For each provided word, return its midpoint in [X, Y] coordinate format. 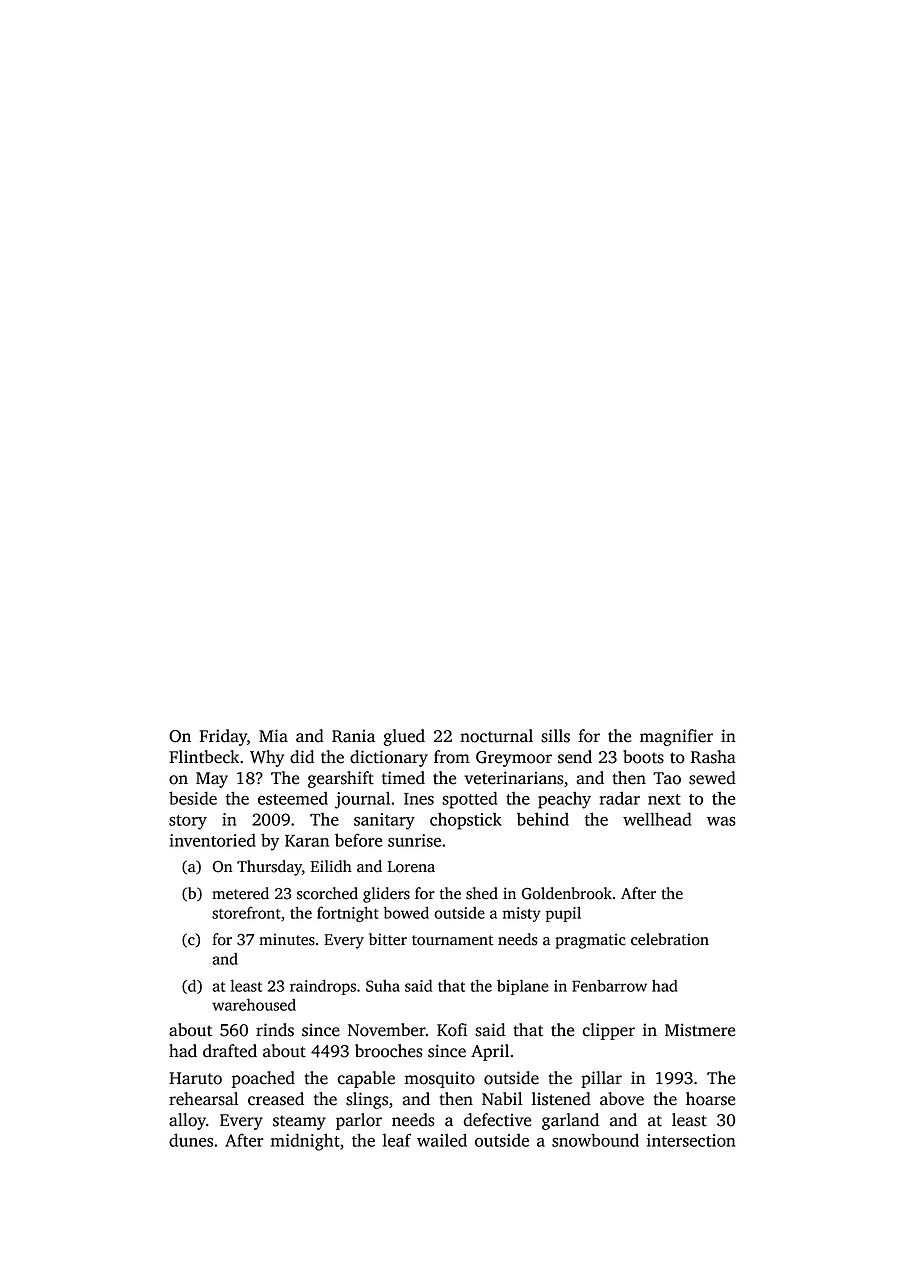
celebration [670, 939]
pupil [563, 914]
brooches [389, 1051]
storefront [246, 912]
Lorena [411, 867]
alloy [187, 1121]
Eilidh [331, 866]
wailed [442, 1140]
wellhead [657, 819]
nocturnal [496, 736]
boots [643, 757]
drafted [230, 1051]
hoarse [710, 1099]
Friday [223, 737]
